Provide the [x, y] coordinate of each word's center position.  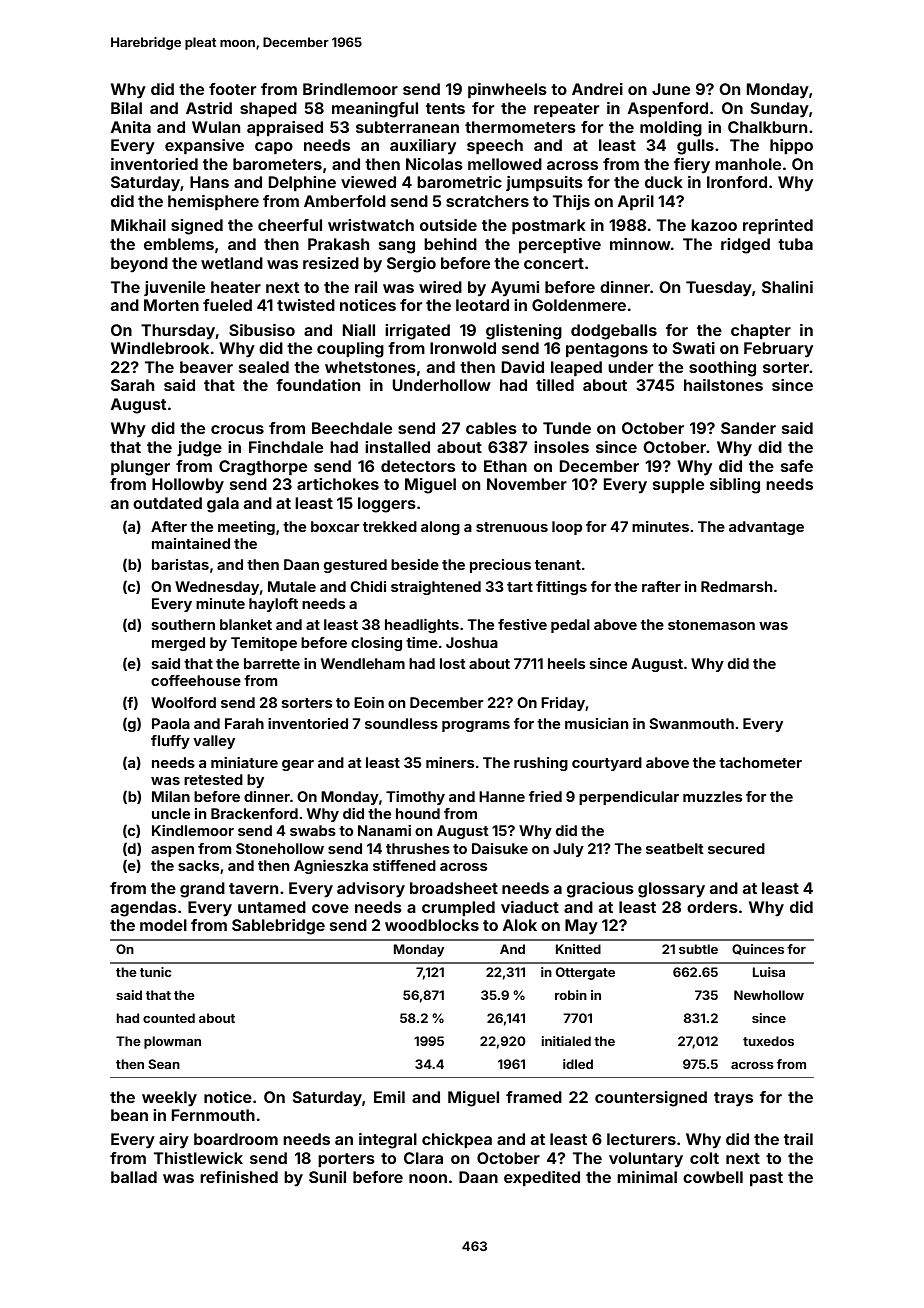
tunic [155, 972]
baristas [180, 564]
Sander [748, 428]
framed [534, 1097]
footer [232, 89]
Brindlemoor [350, 89]
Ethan [505, 466]
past [766, 1179]
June [671, 89]
